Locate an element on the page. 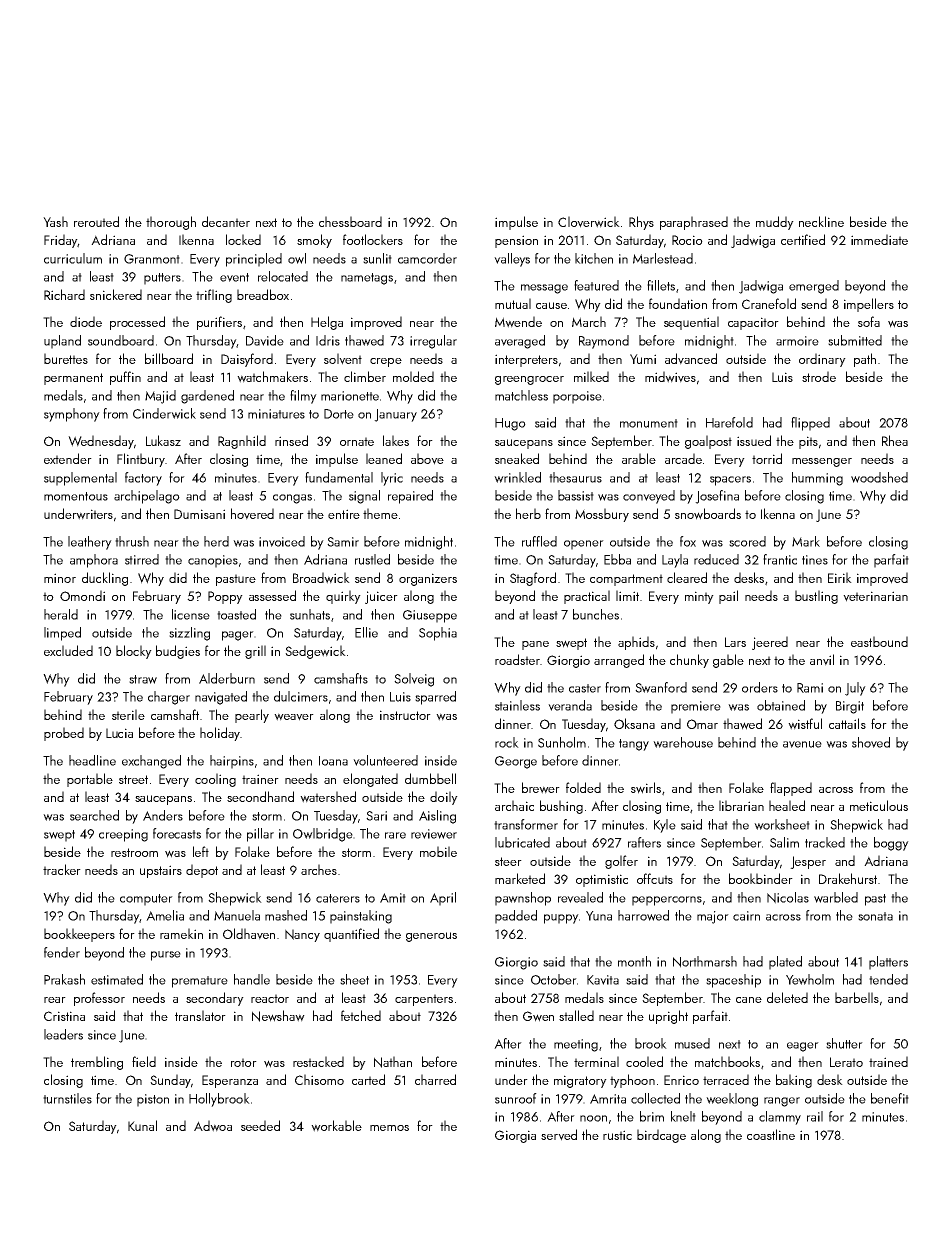 The height and width of the document is (1233, 952). trained is located at coordinates (888, 1061).
